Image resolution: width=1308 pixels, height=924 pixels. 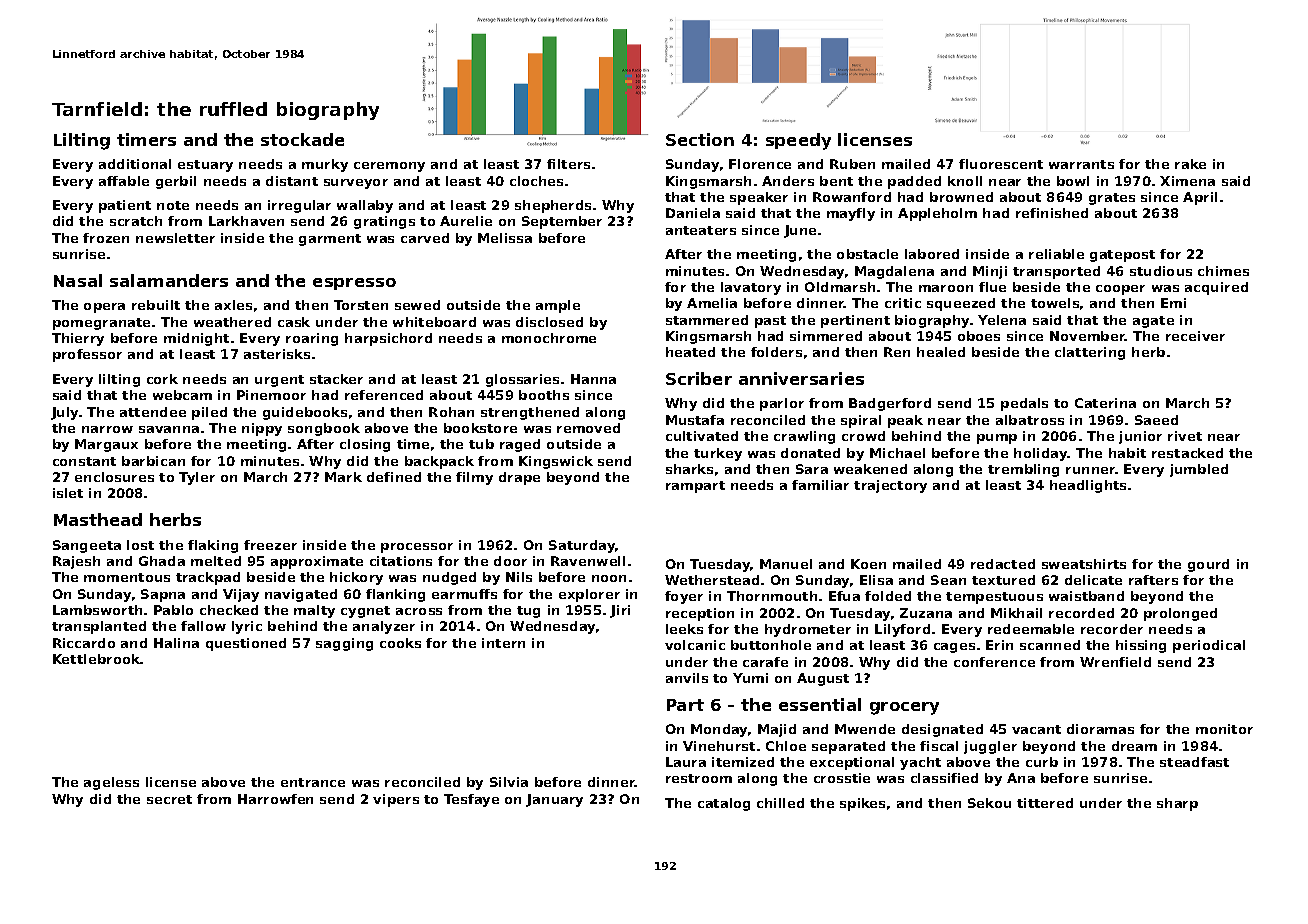 I want to click on reliable, so click(x=1056, y=254).
